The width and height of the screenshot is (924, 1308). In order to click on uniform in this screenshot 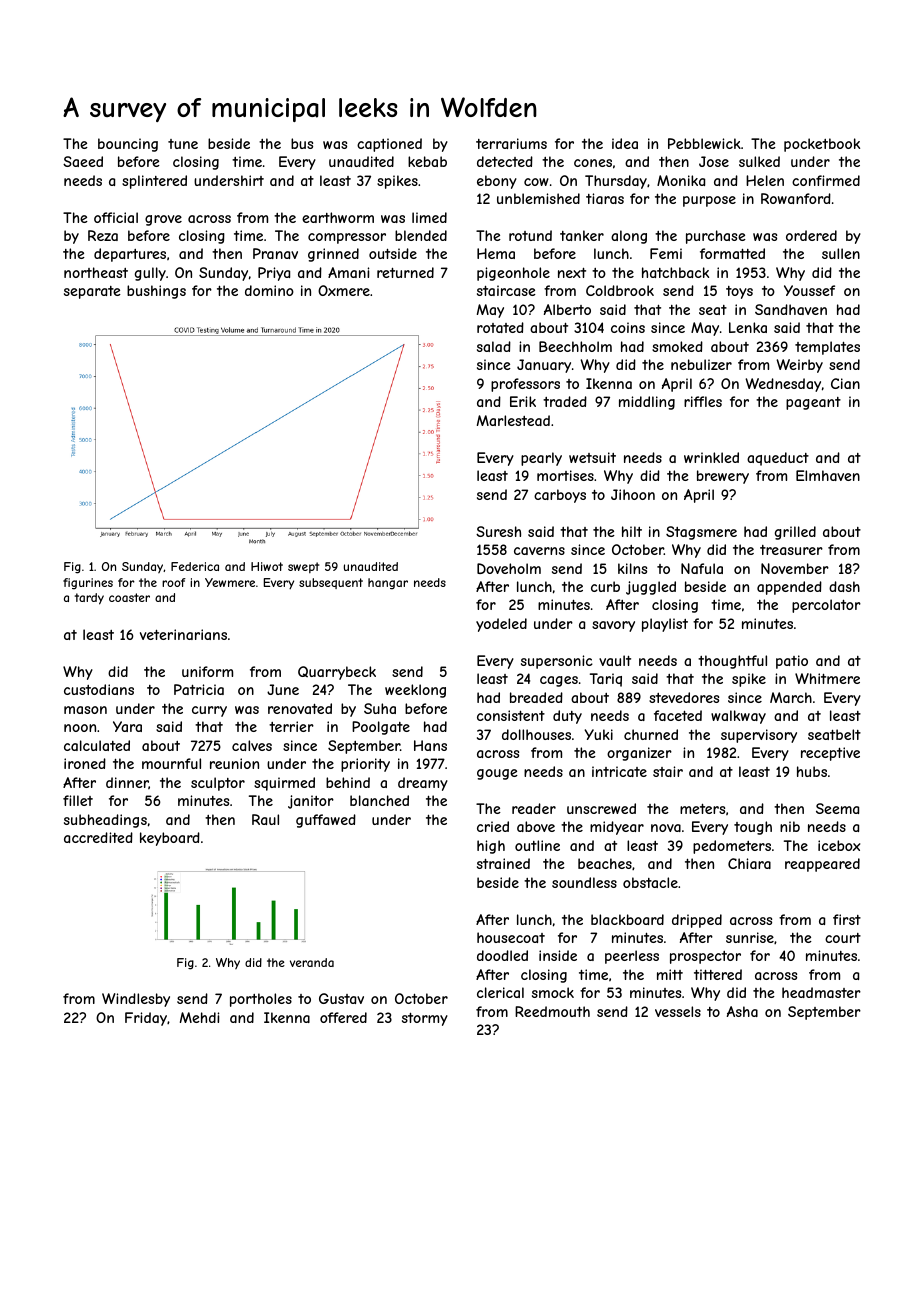, I will do `click(207, 671)`.
